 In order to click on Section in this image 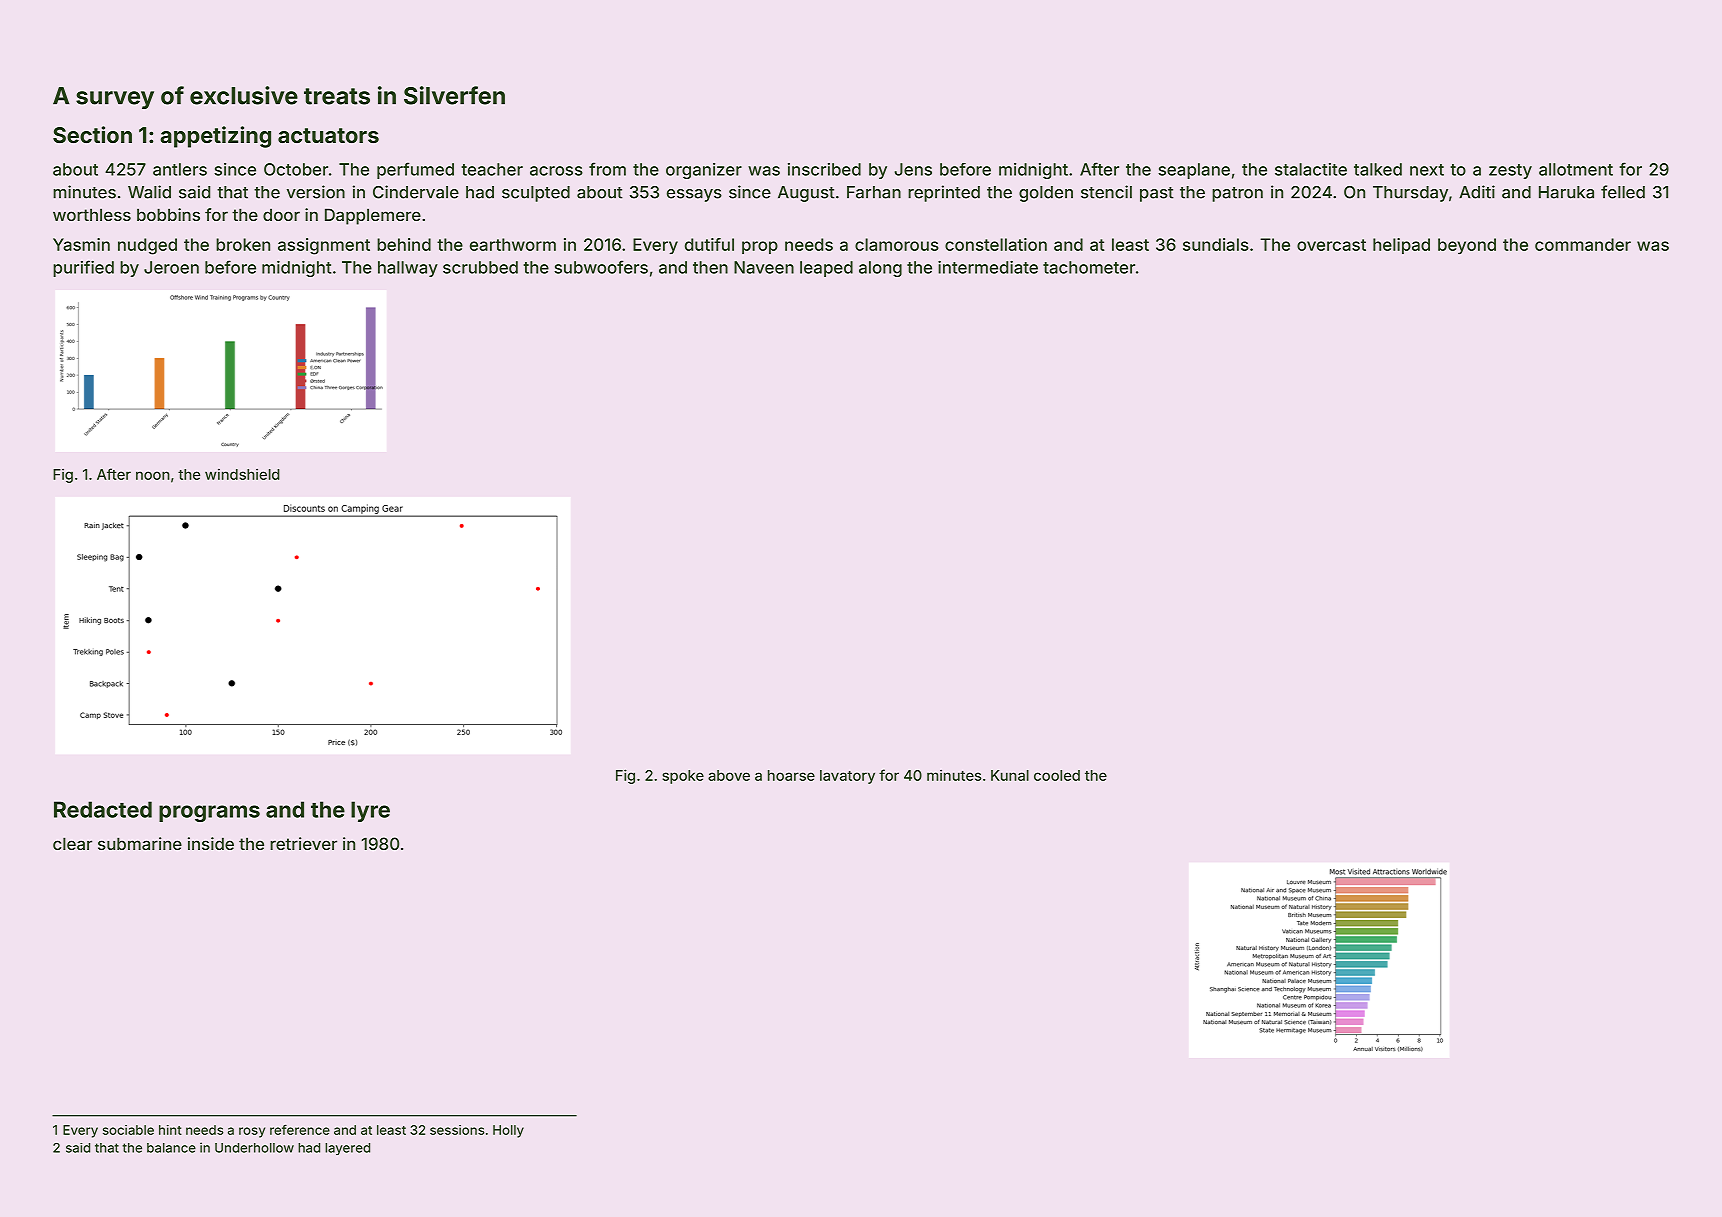, I will do `click(92, 134)`.
